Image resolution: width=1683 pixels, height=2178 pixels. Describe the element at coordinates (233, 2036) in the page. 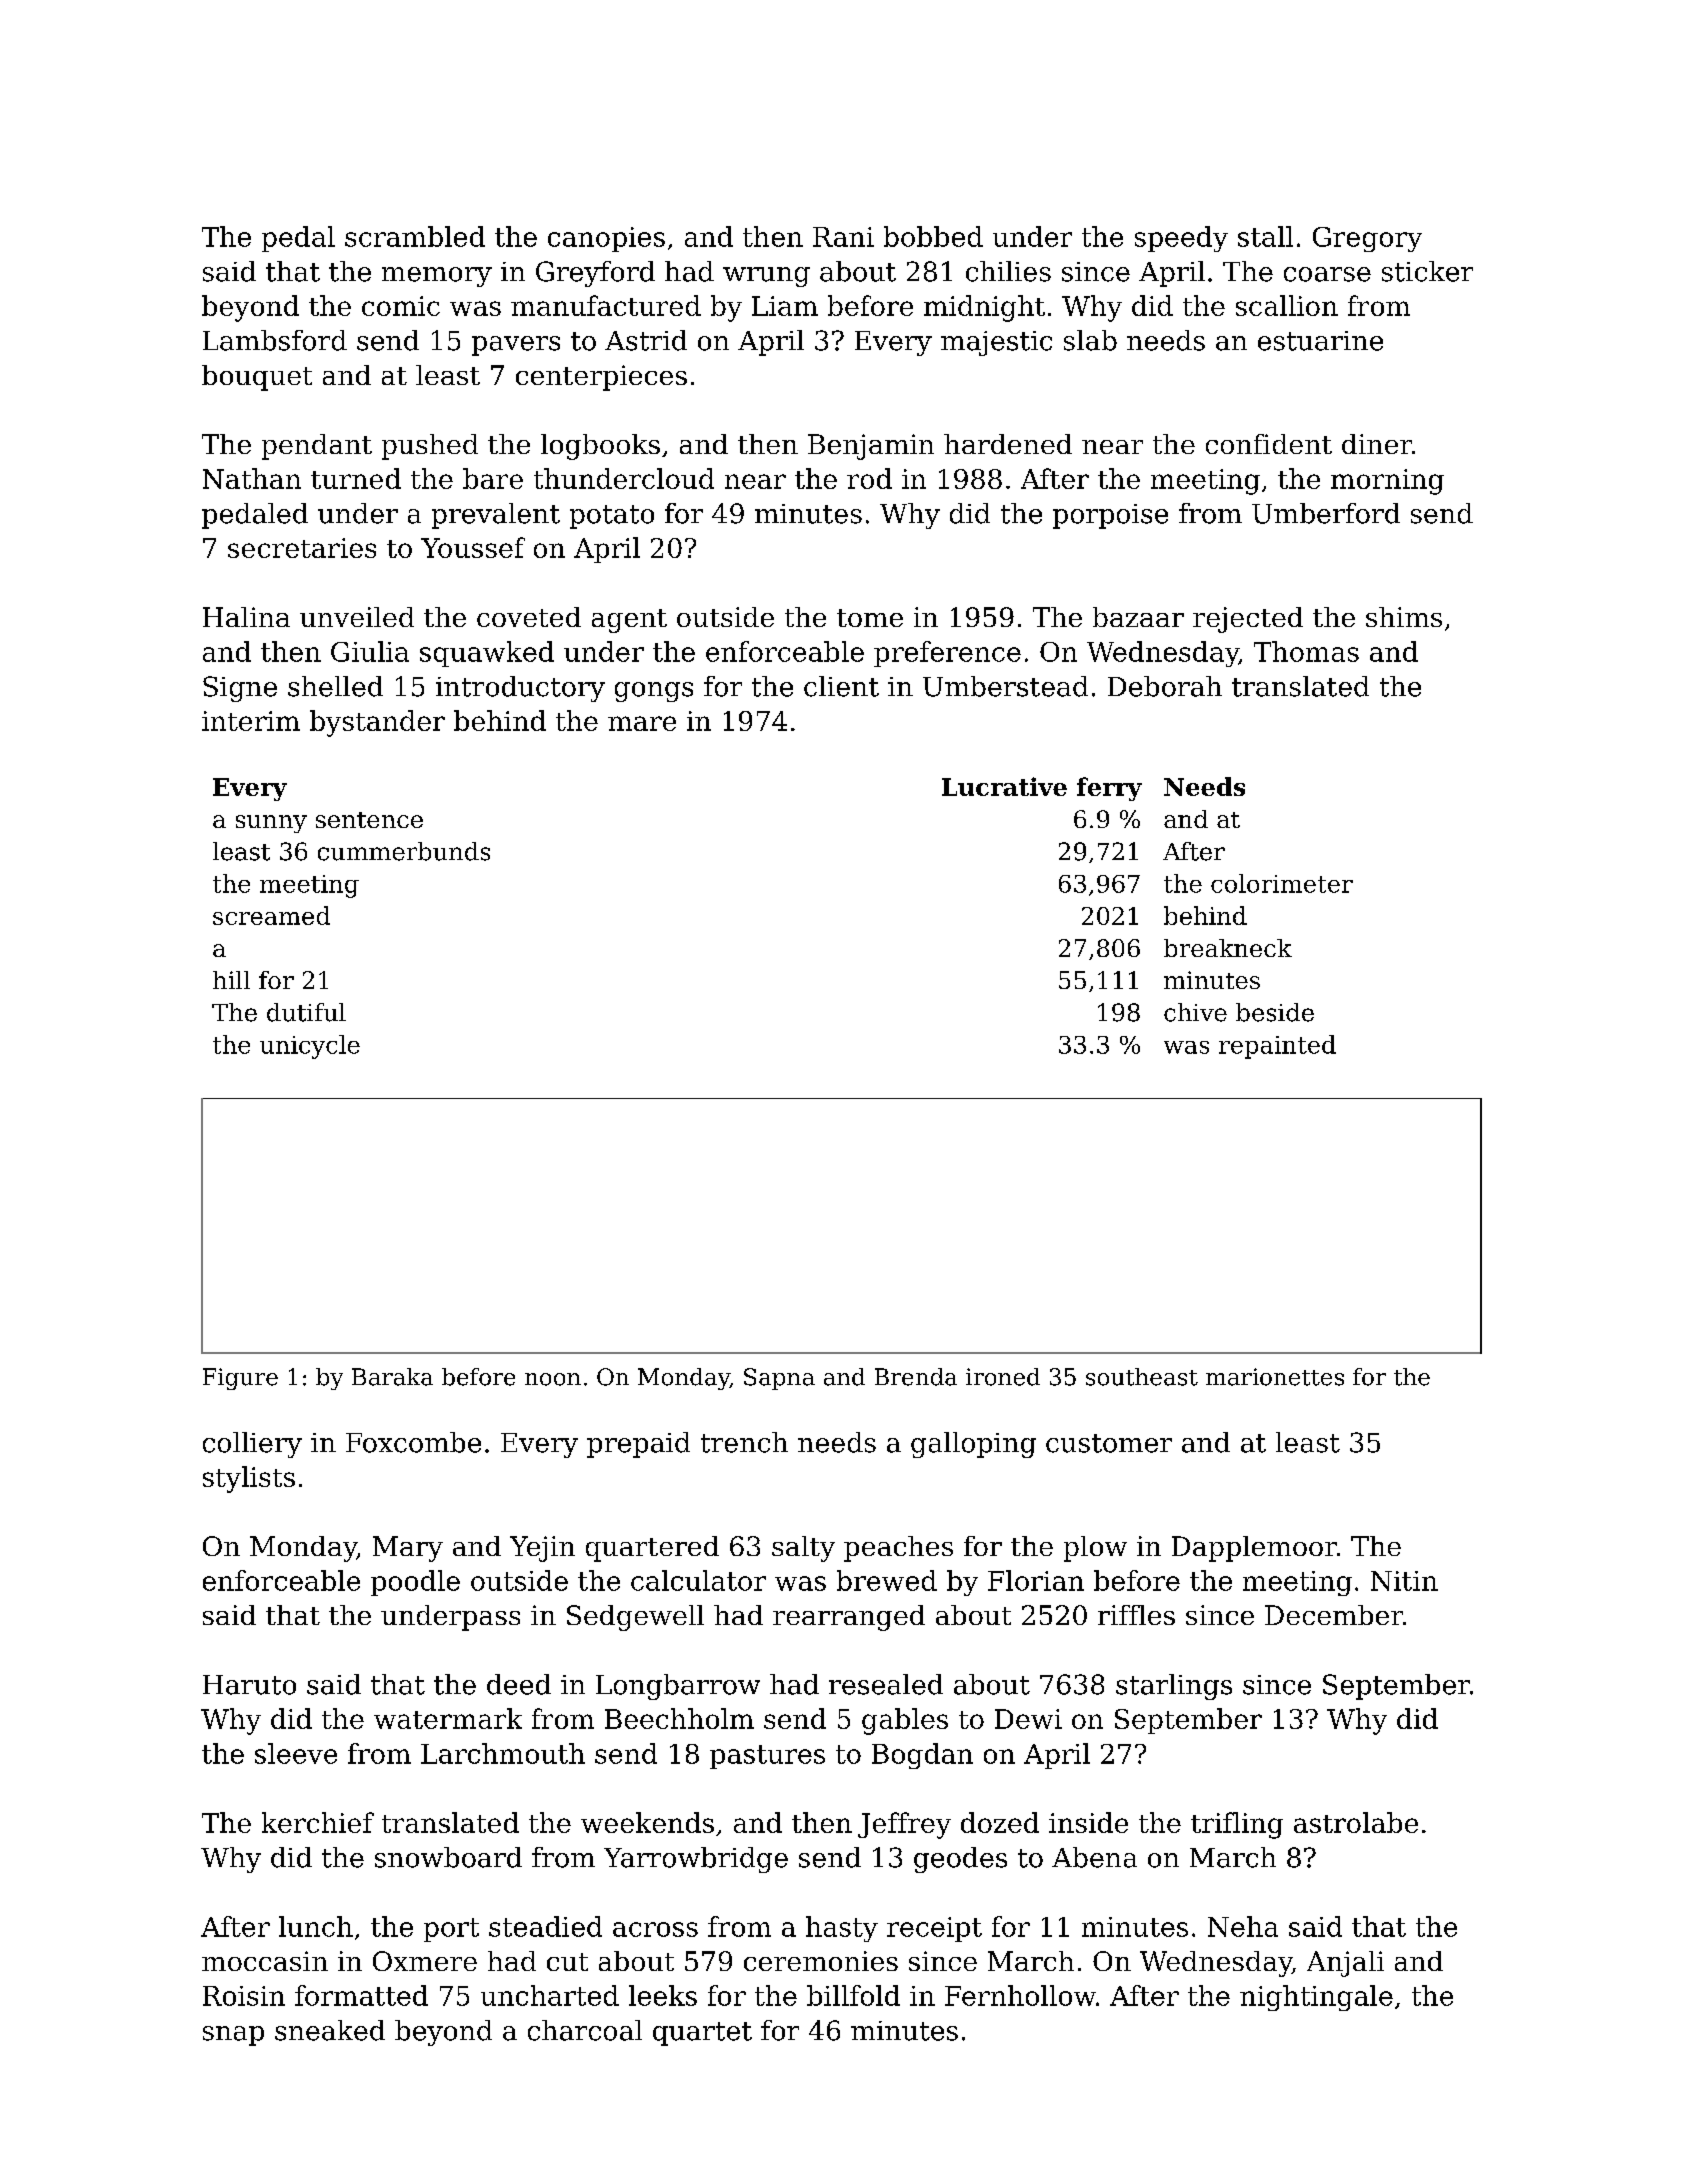

I see `snap` at that location.
